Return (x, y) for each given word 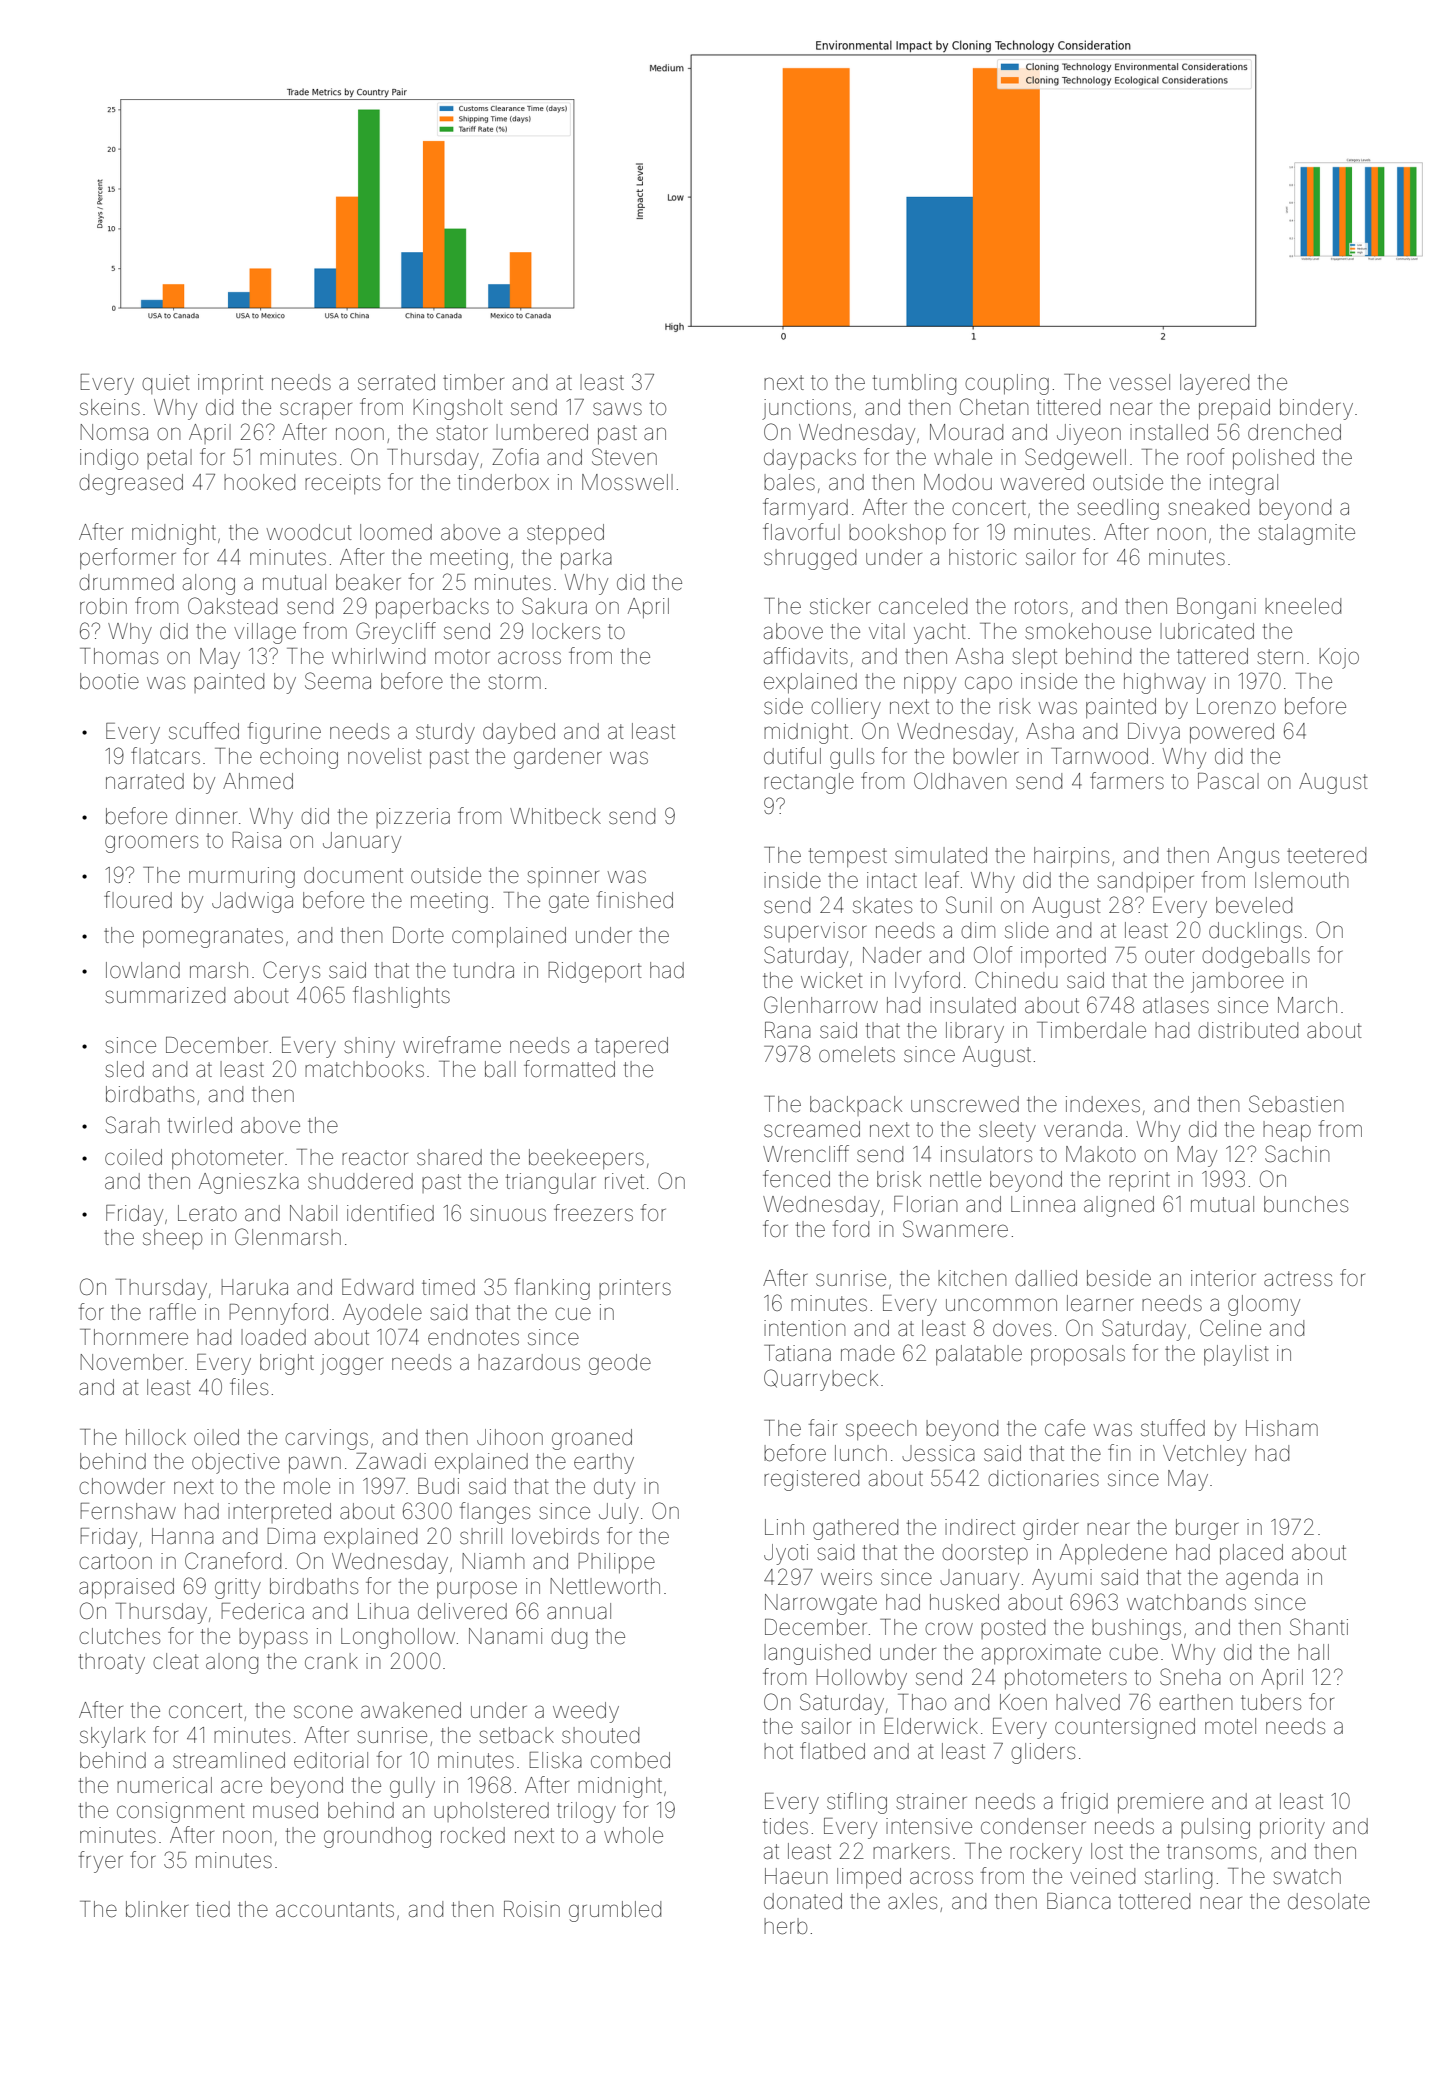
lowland (143, 970)
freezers (593, 1213)
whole (633, 1835)
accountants (335, 1910)
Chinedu (1016, 980)
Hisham (1282, 1428)
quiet (166, 384)
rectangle (809, 783)
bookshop (897, 534)
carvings (326, 1439)
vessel (1139, 382)
